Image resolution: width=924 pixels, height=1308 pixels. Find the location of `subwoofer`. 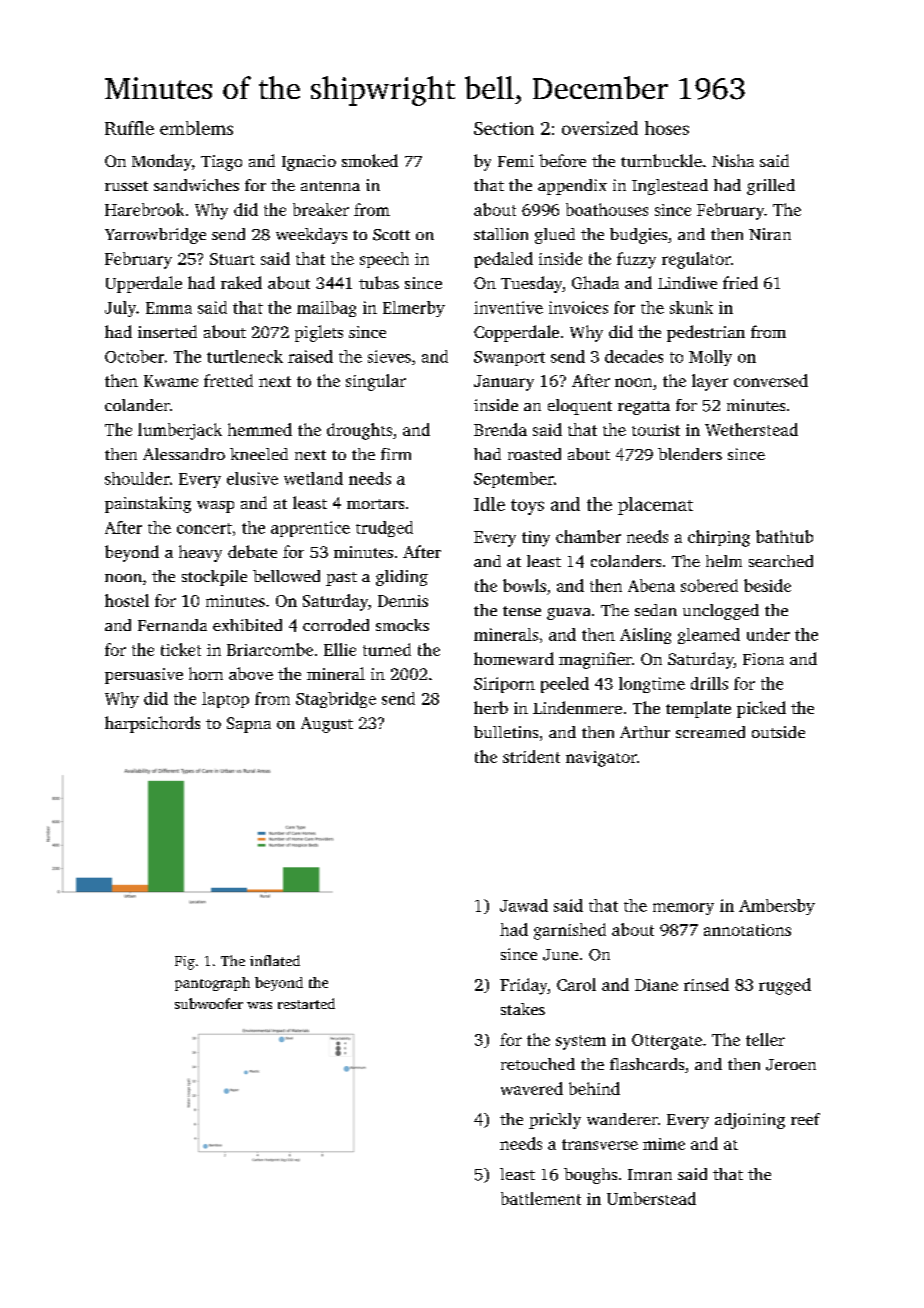

subwoofer is located at coordinates (209, 1003).
